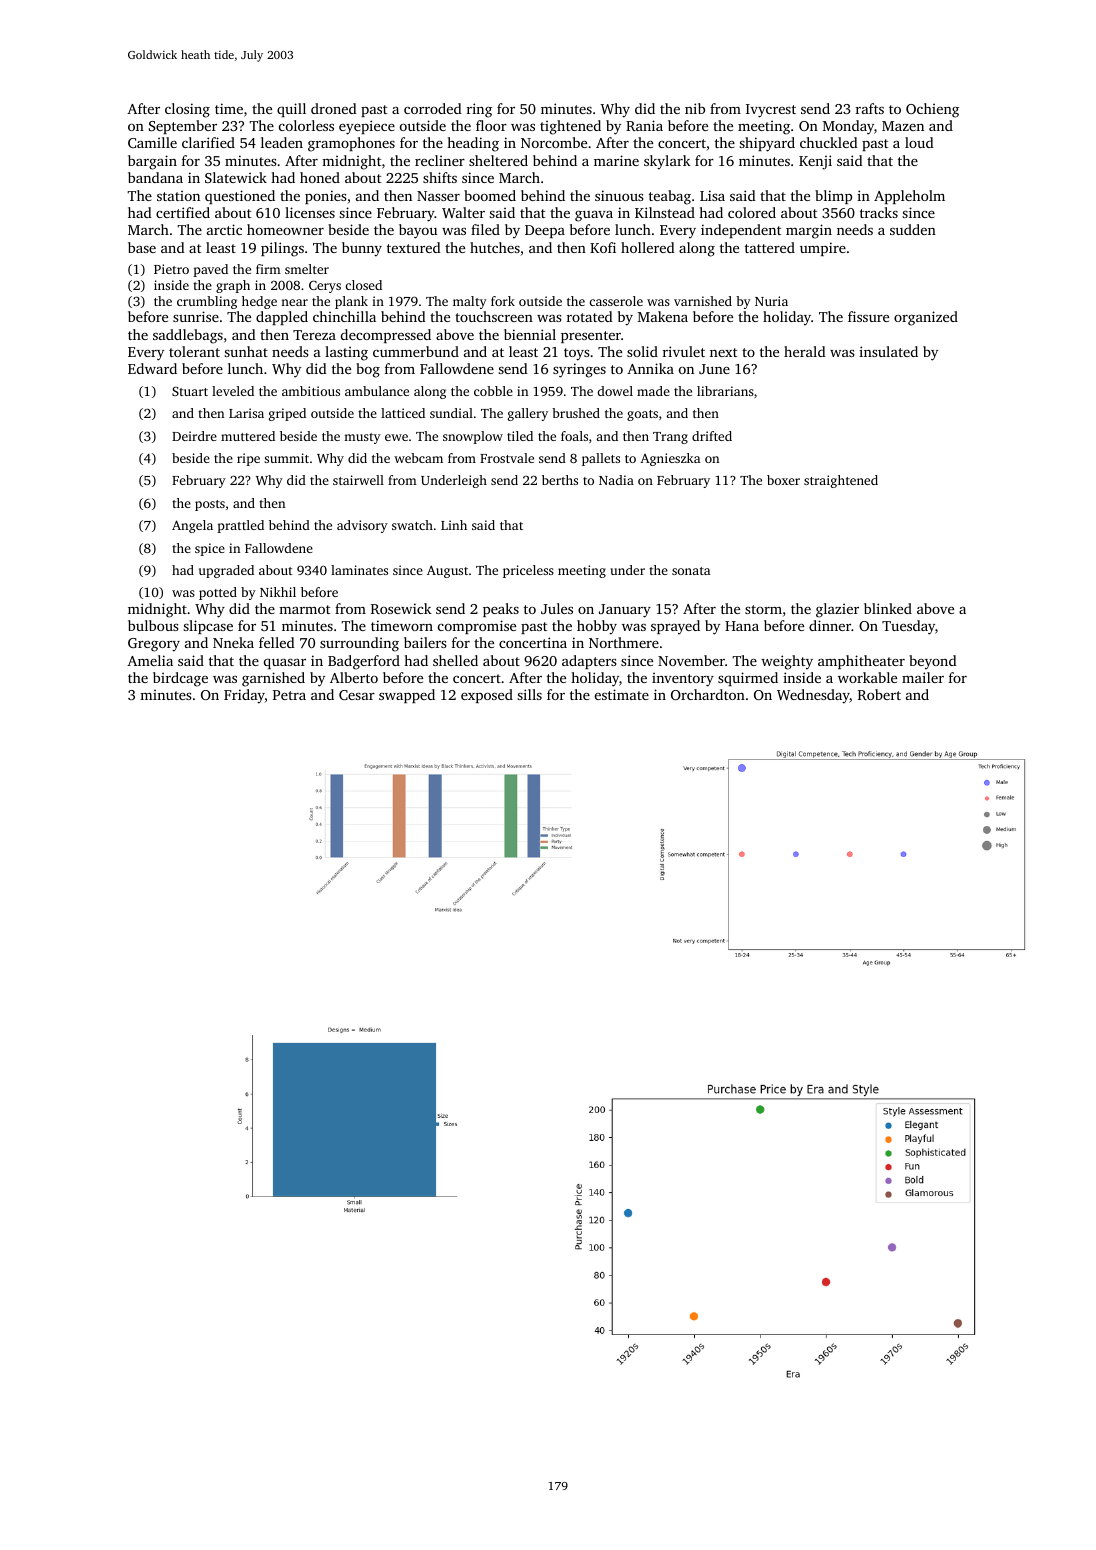  I want to click on surrounding, so click(359, 644).
